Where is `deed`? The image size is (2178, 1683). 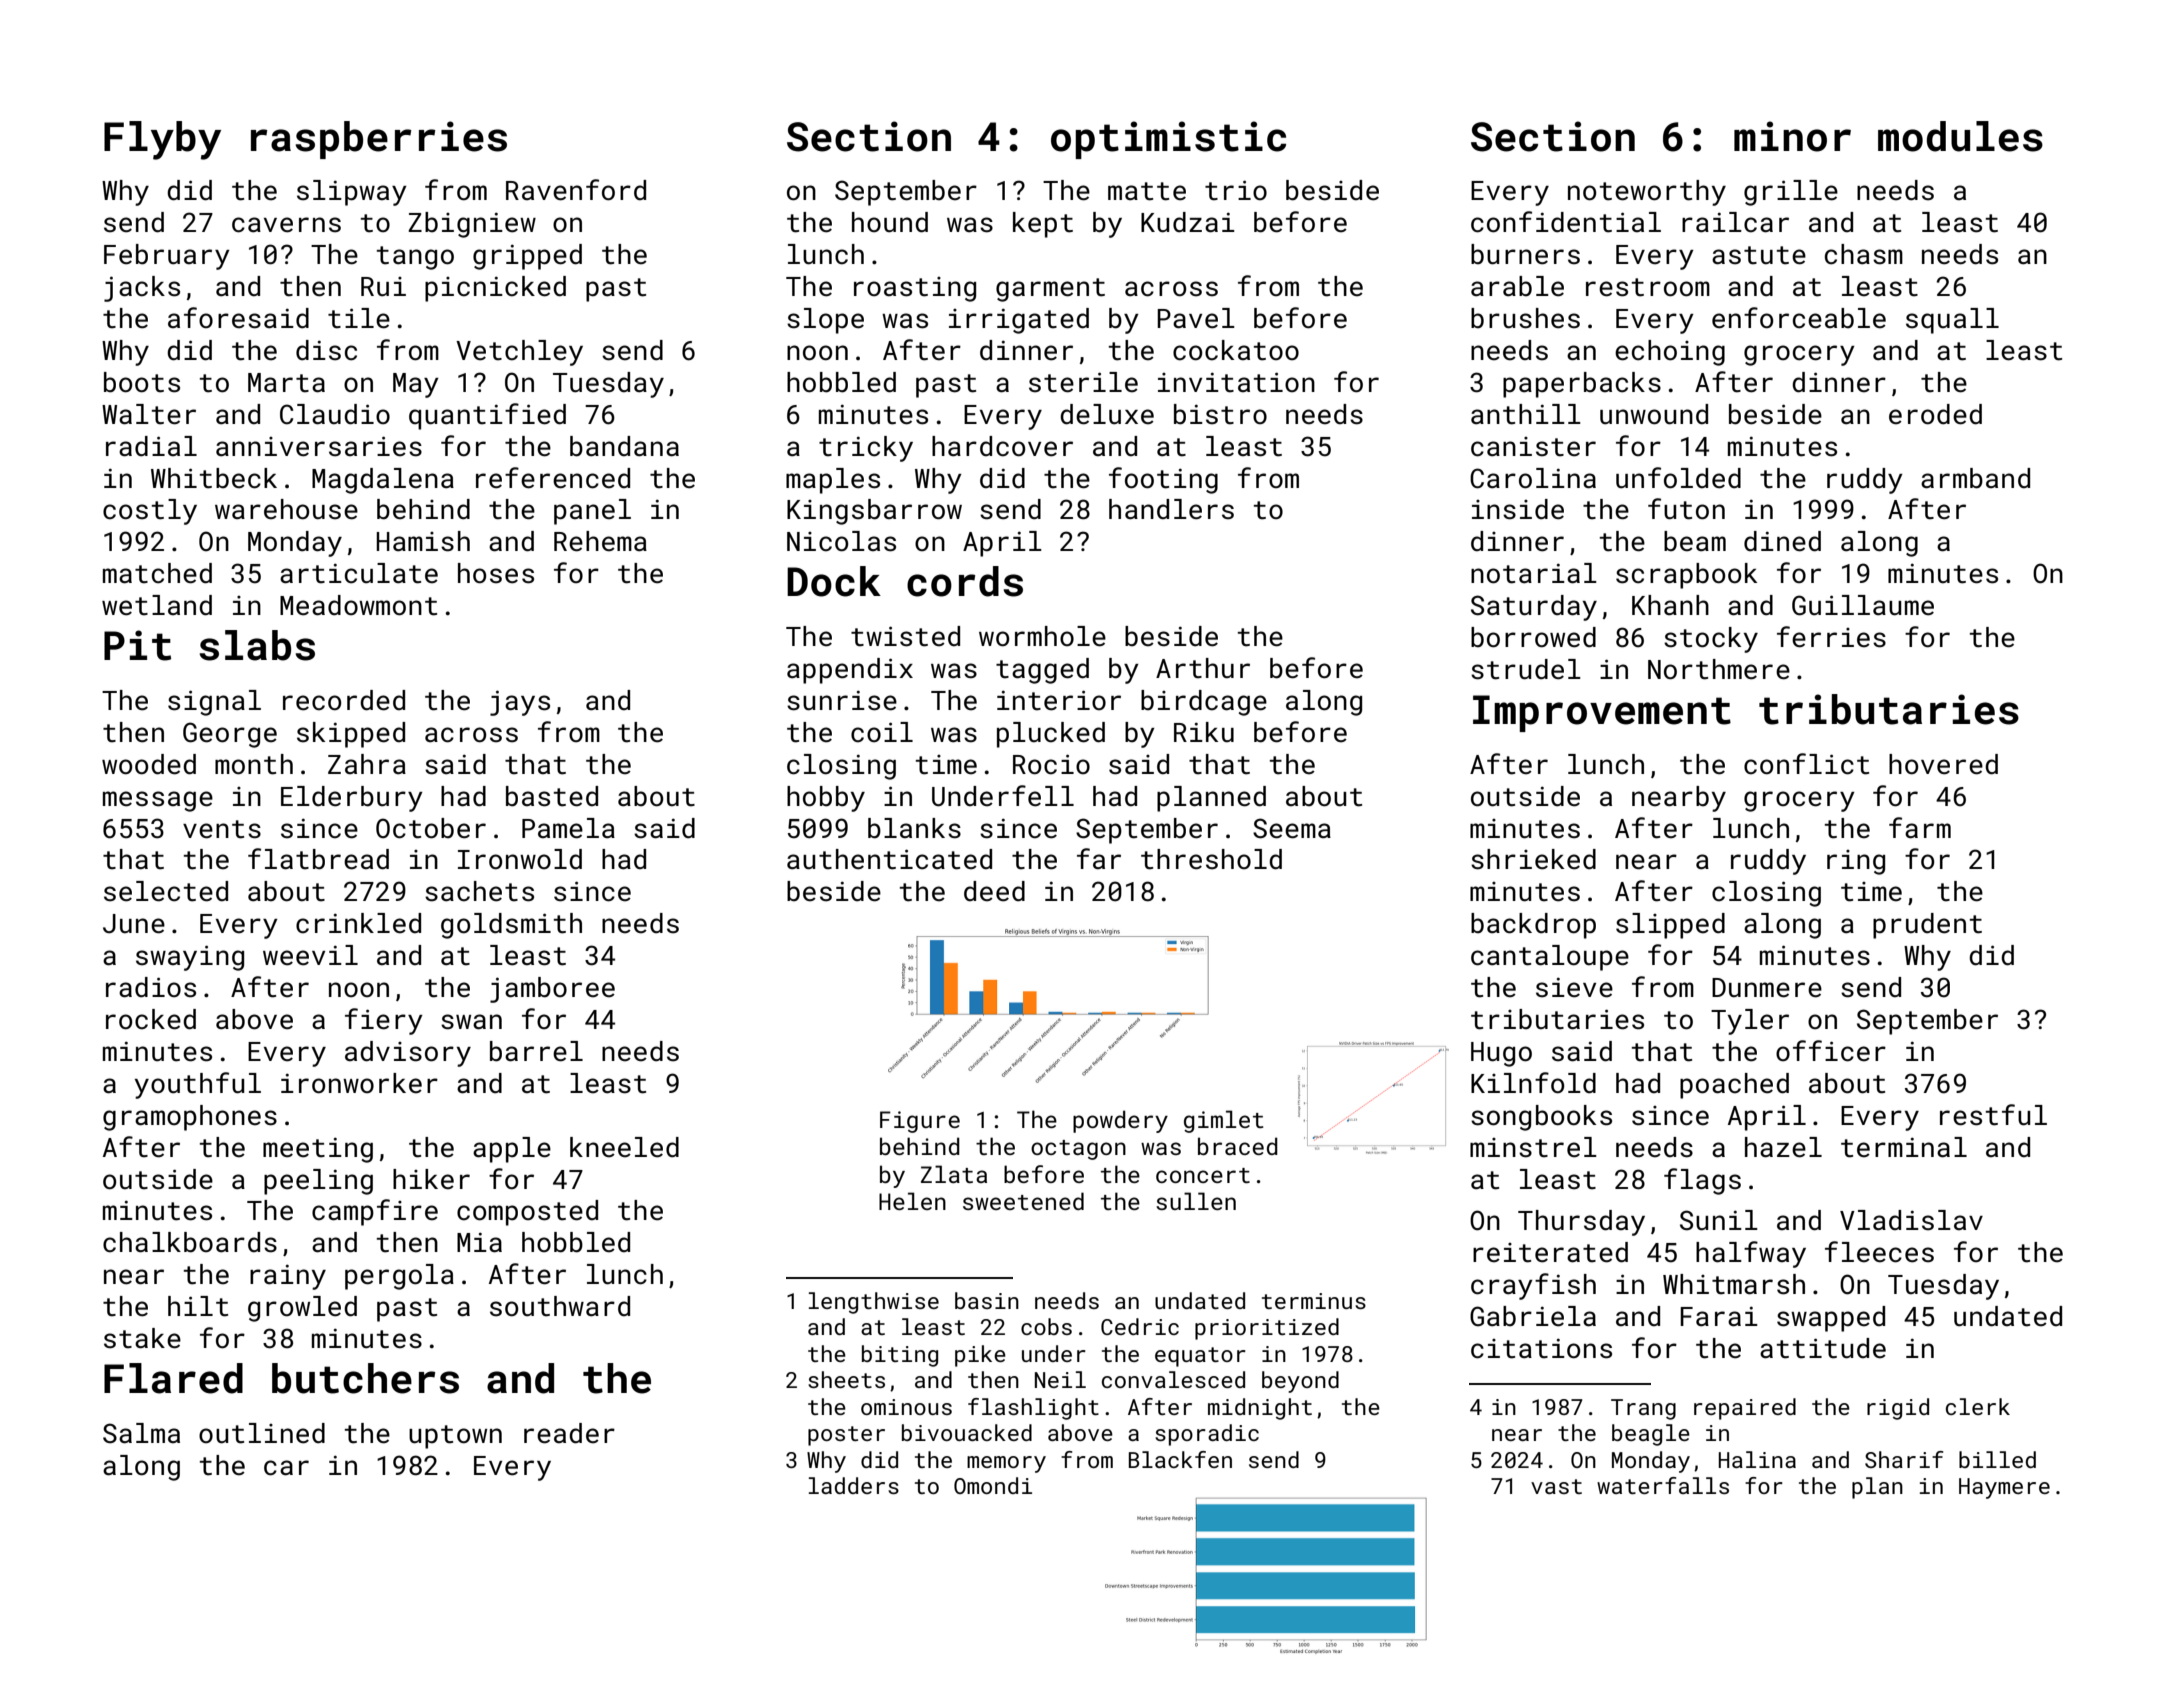
deed is located at coordinates (994, 891).
